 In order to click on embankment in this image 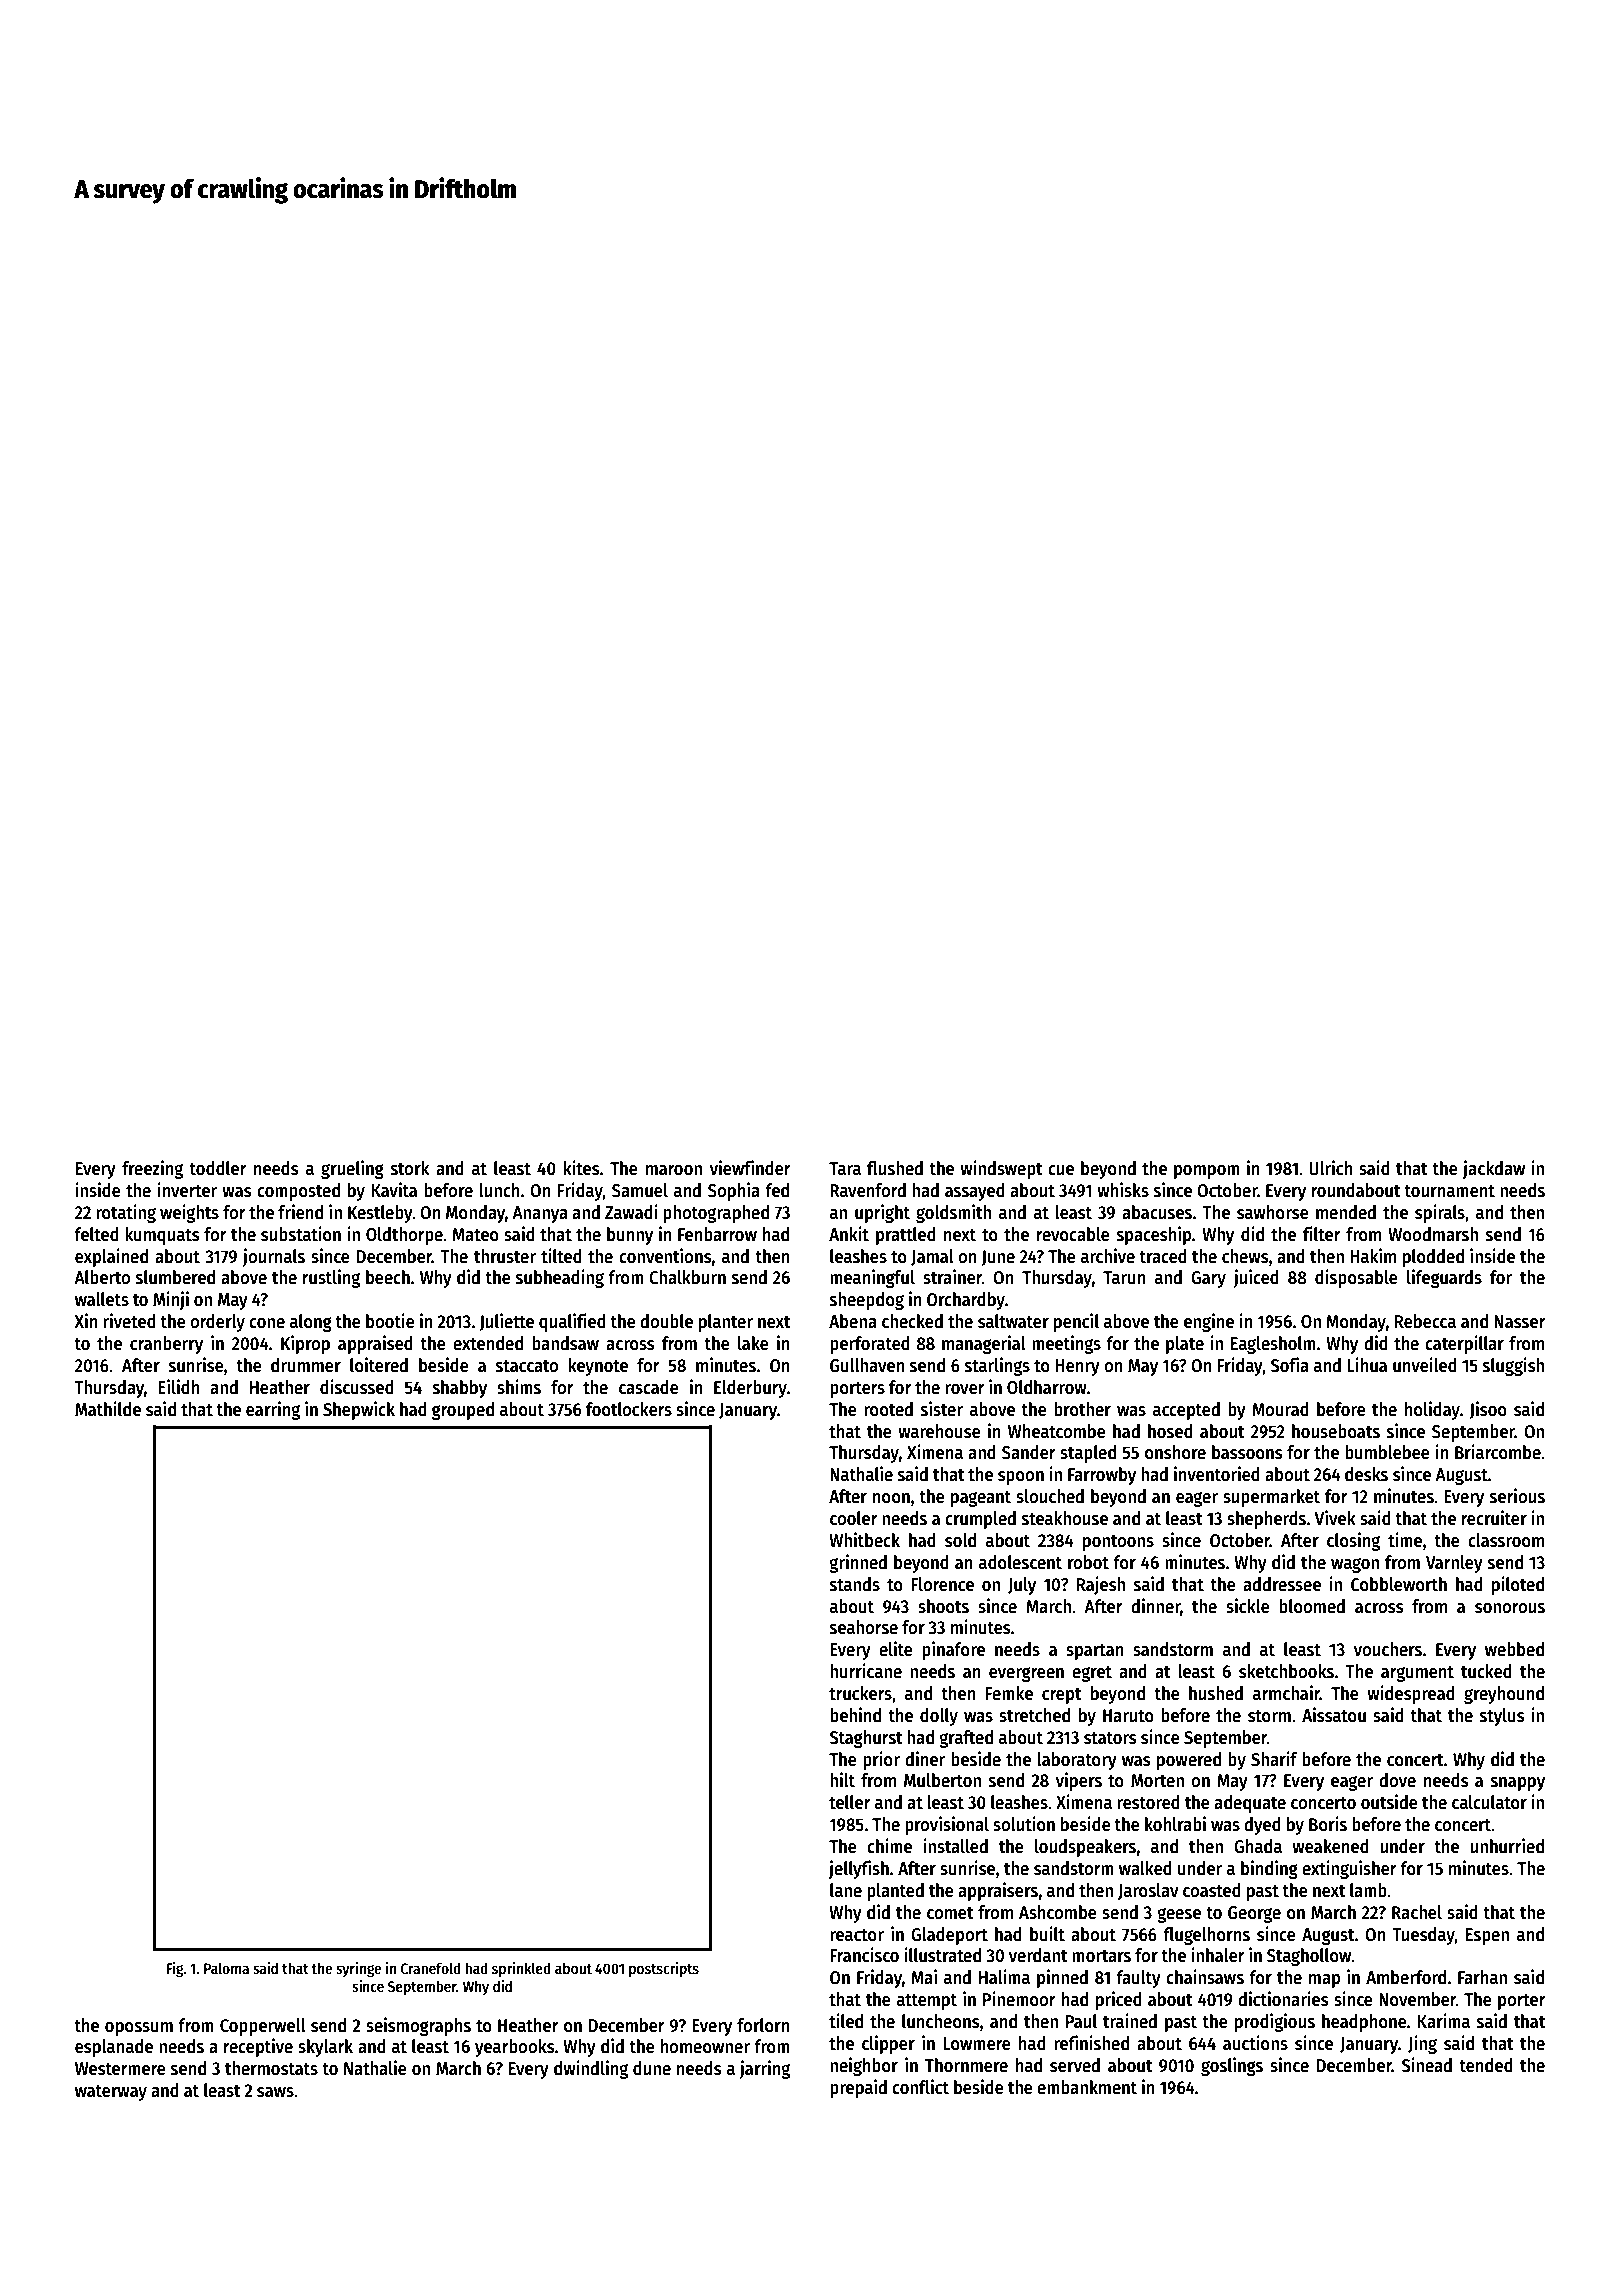, I will do `click(1087, 2087)`.
